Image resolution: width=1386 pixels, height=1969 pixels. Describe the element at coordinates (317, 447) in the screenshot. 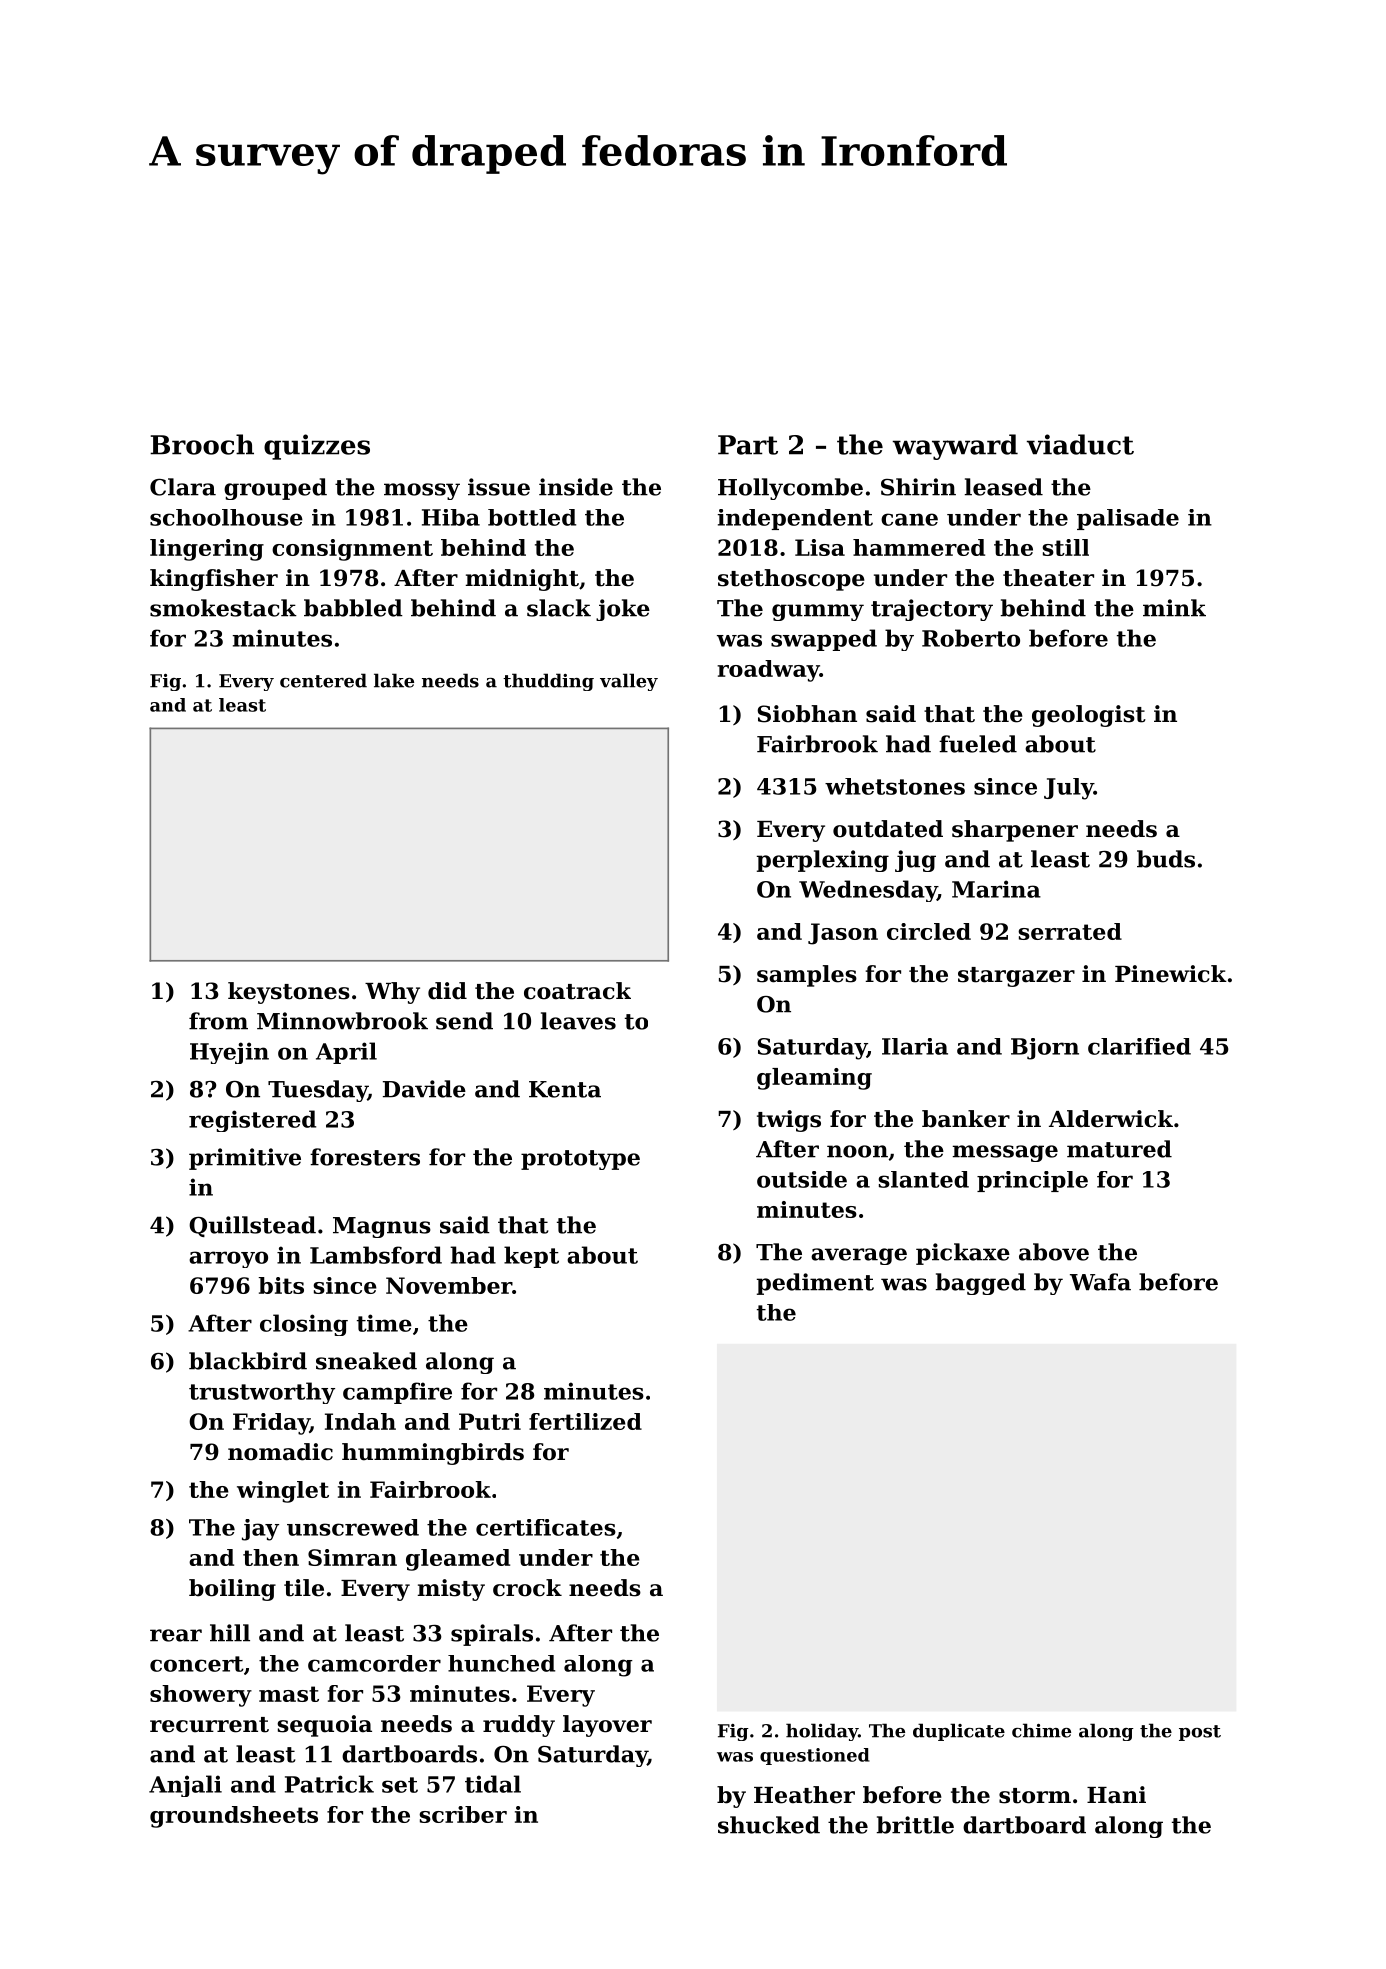

I see `quizzes` at that location.
